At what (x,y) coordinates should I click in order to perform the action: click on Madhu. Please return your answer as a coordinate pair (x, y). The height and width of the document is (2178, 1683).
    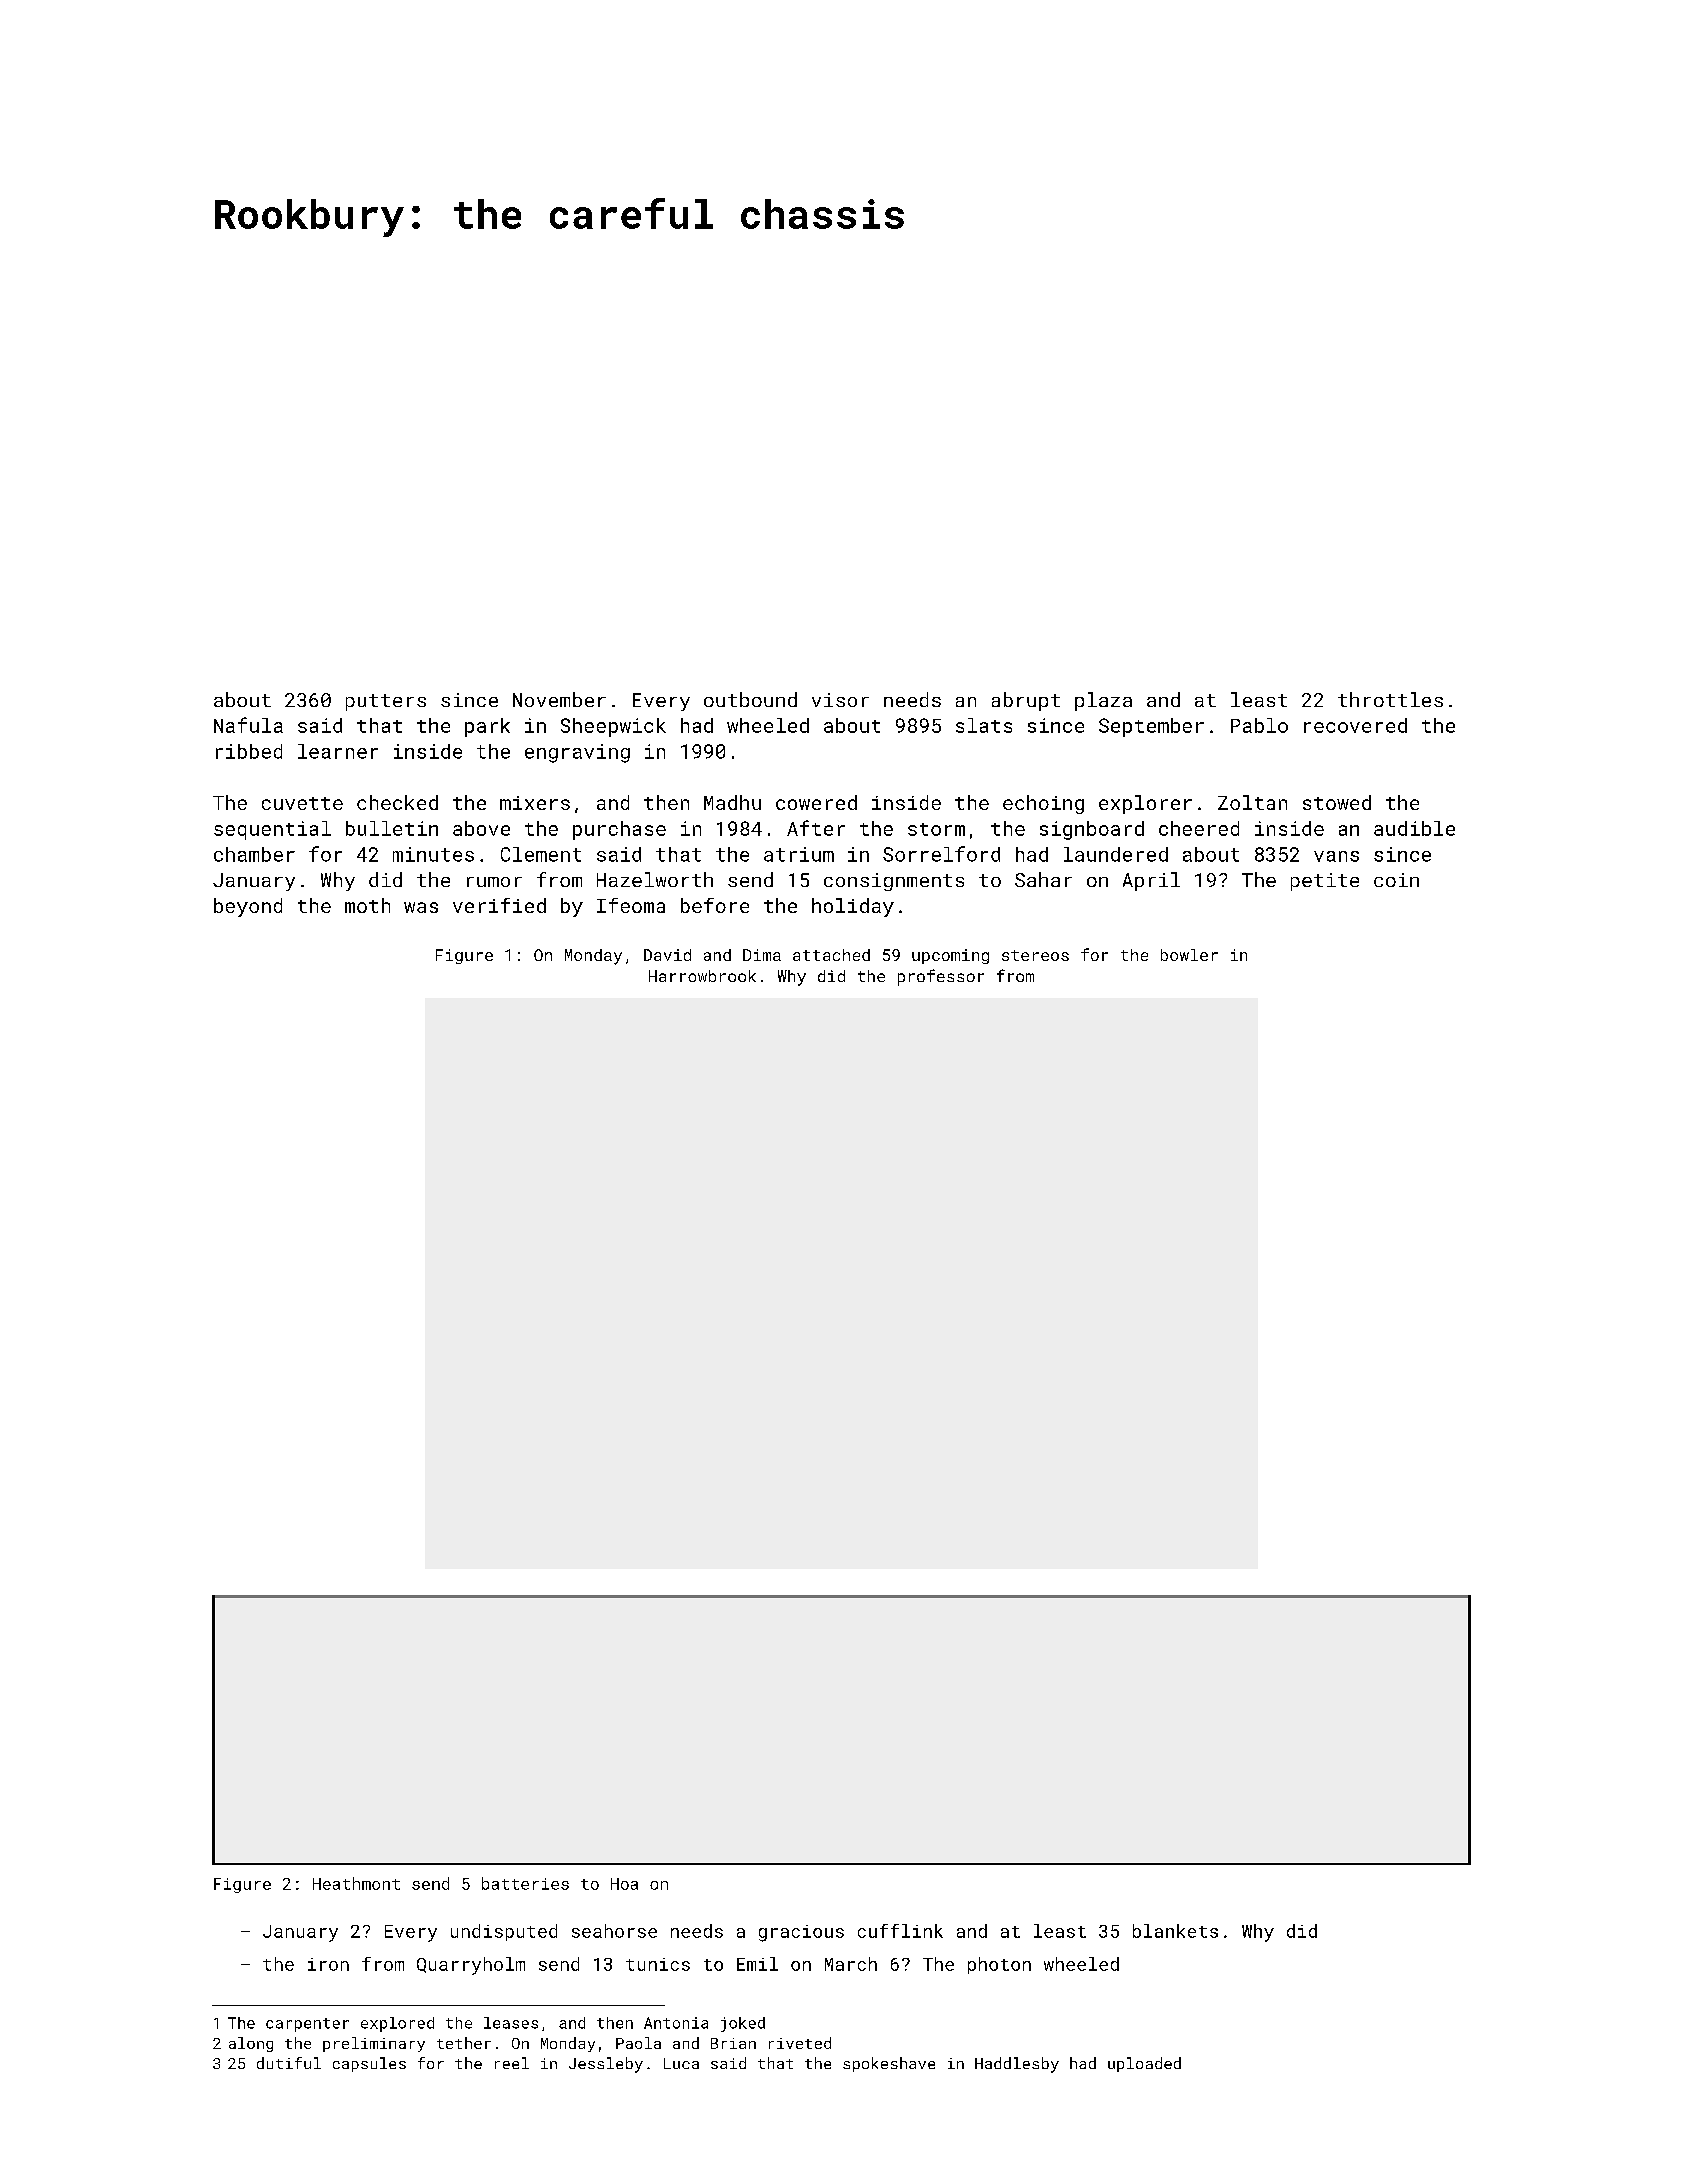
    Looking at the image, I should click on (732, 802).
